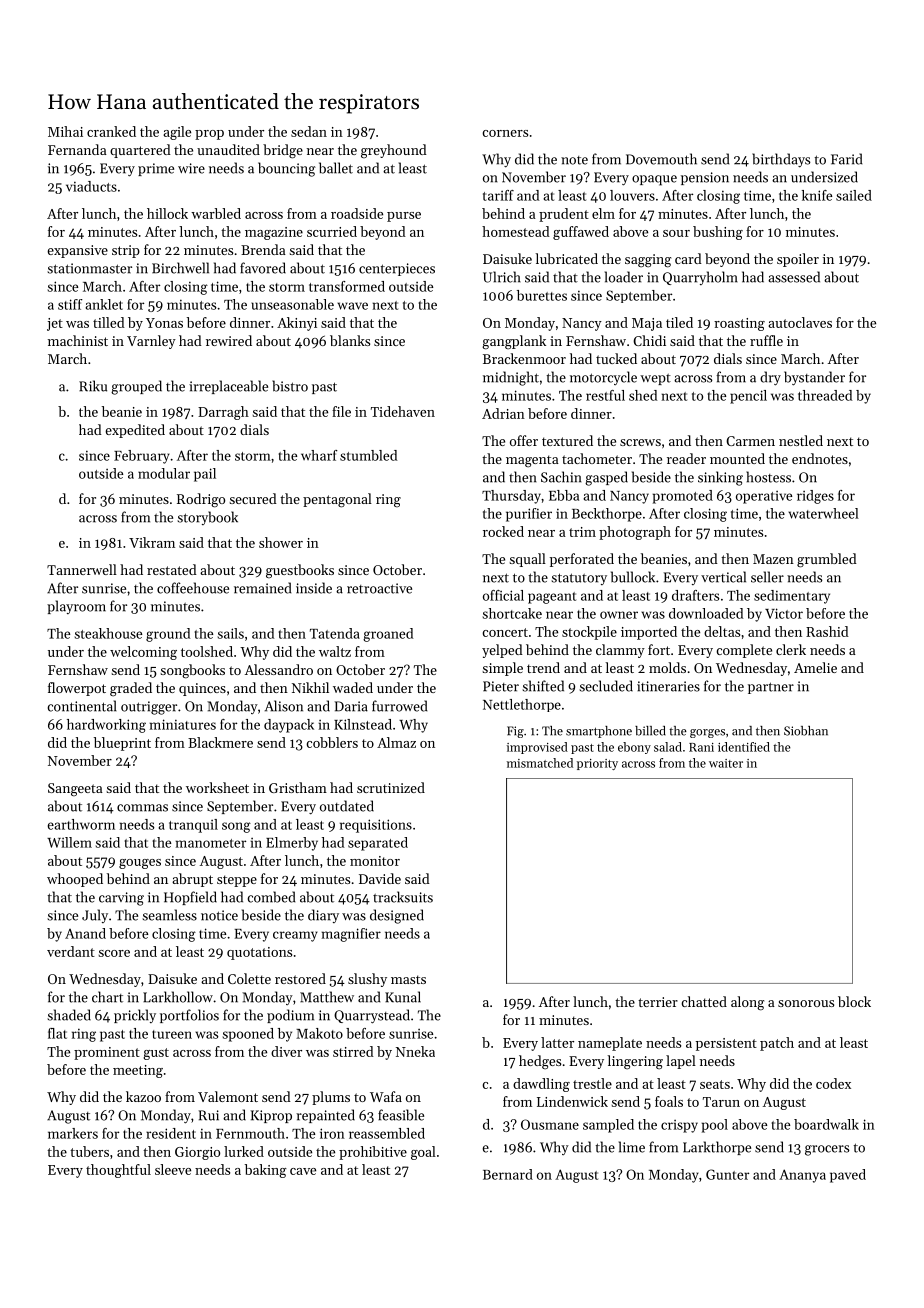  Describe the element at coordinates (93, 386) in the screenshot. I see `Riku` at that location.
